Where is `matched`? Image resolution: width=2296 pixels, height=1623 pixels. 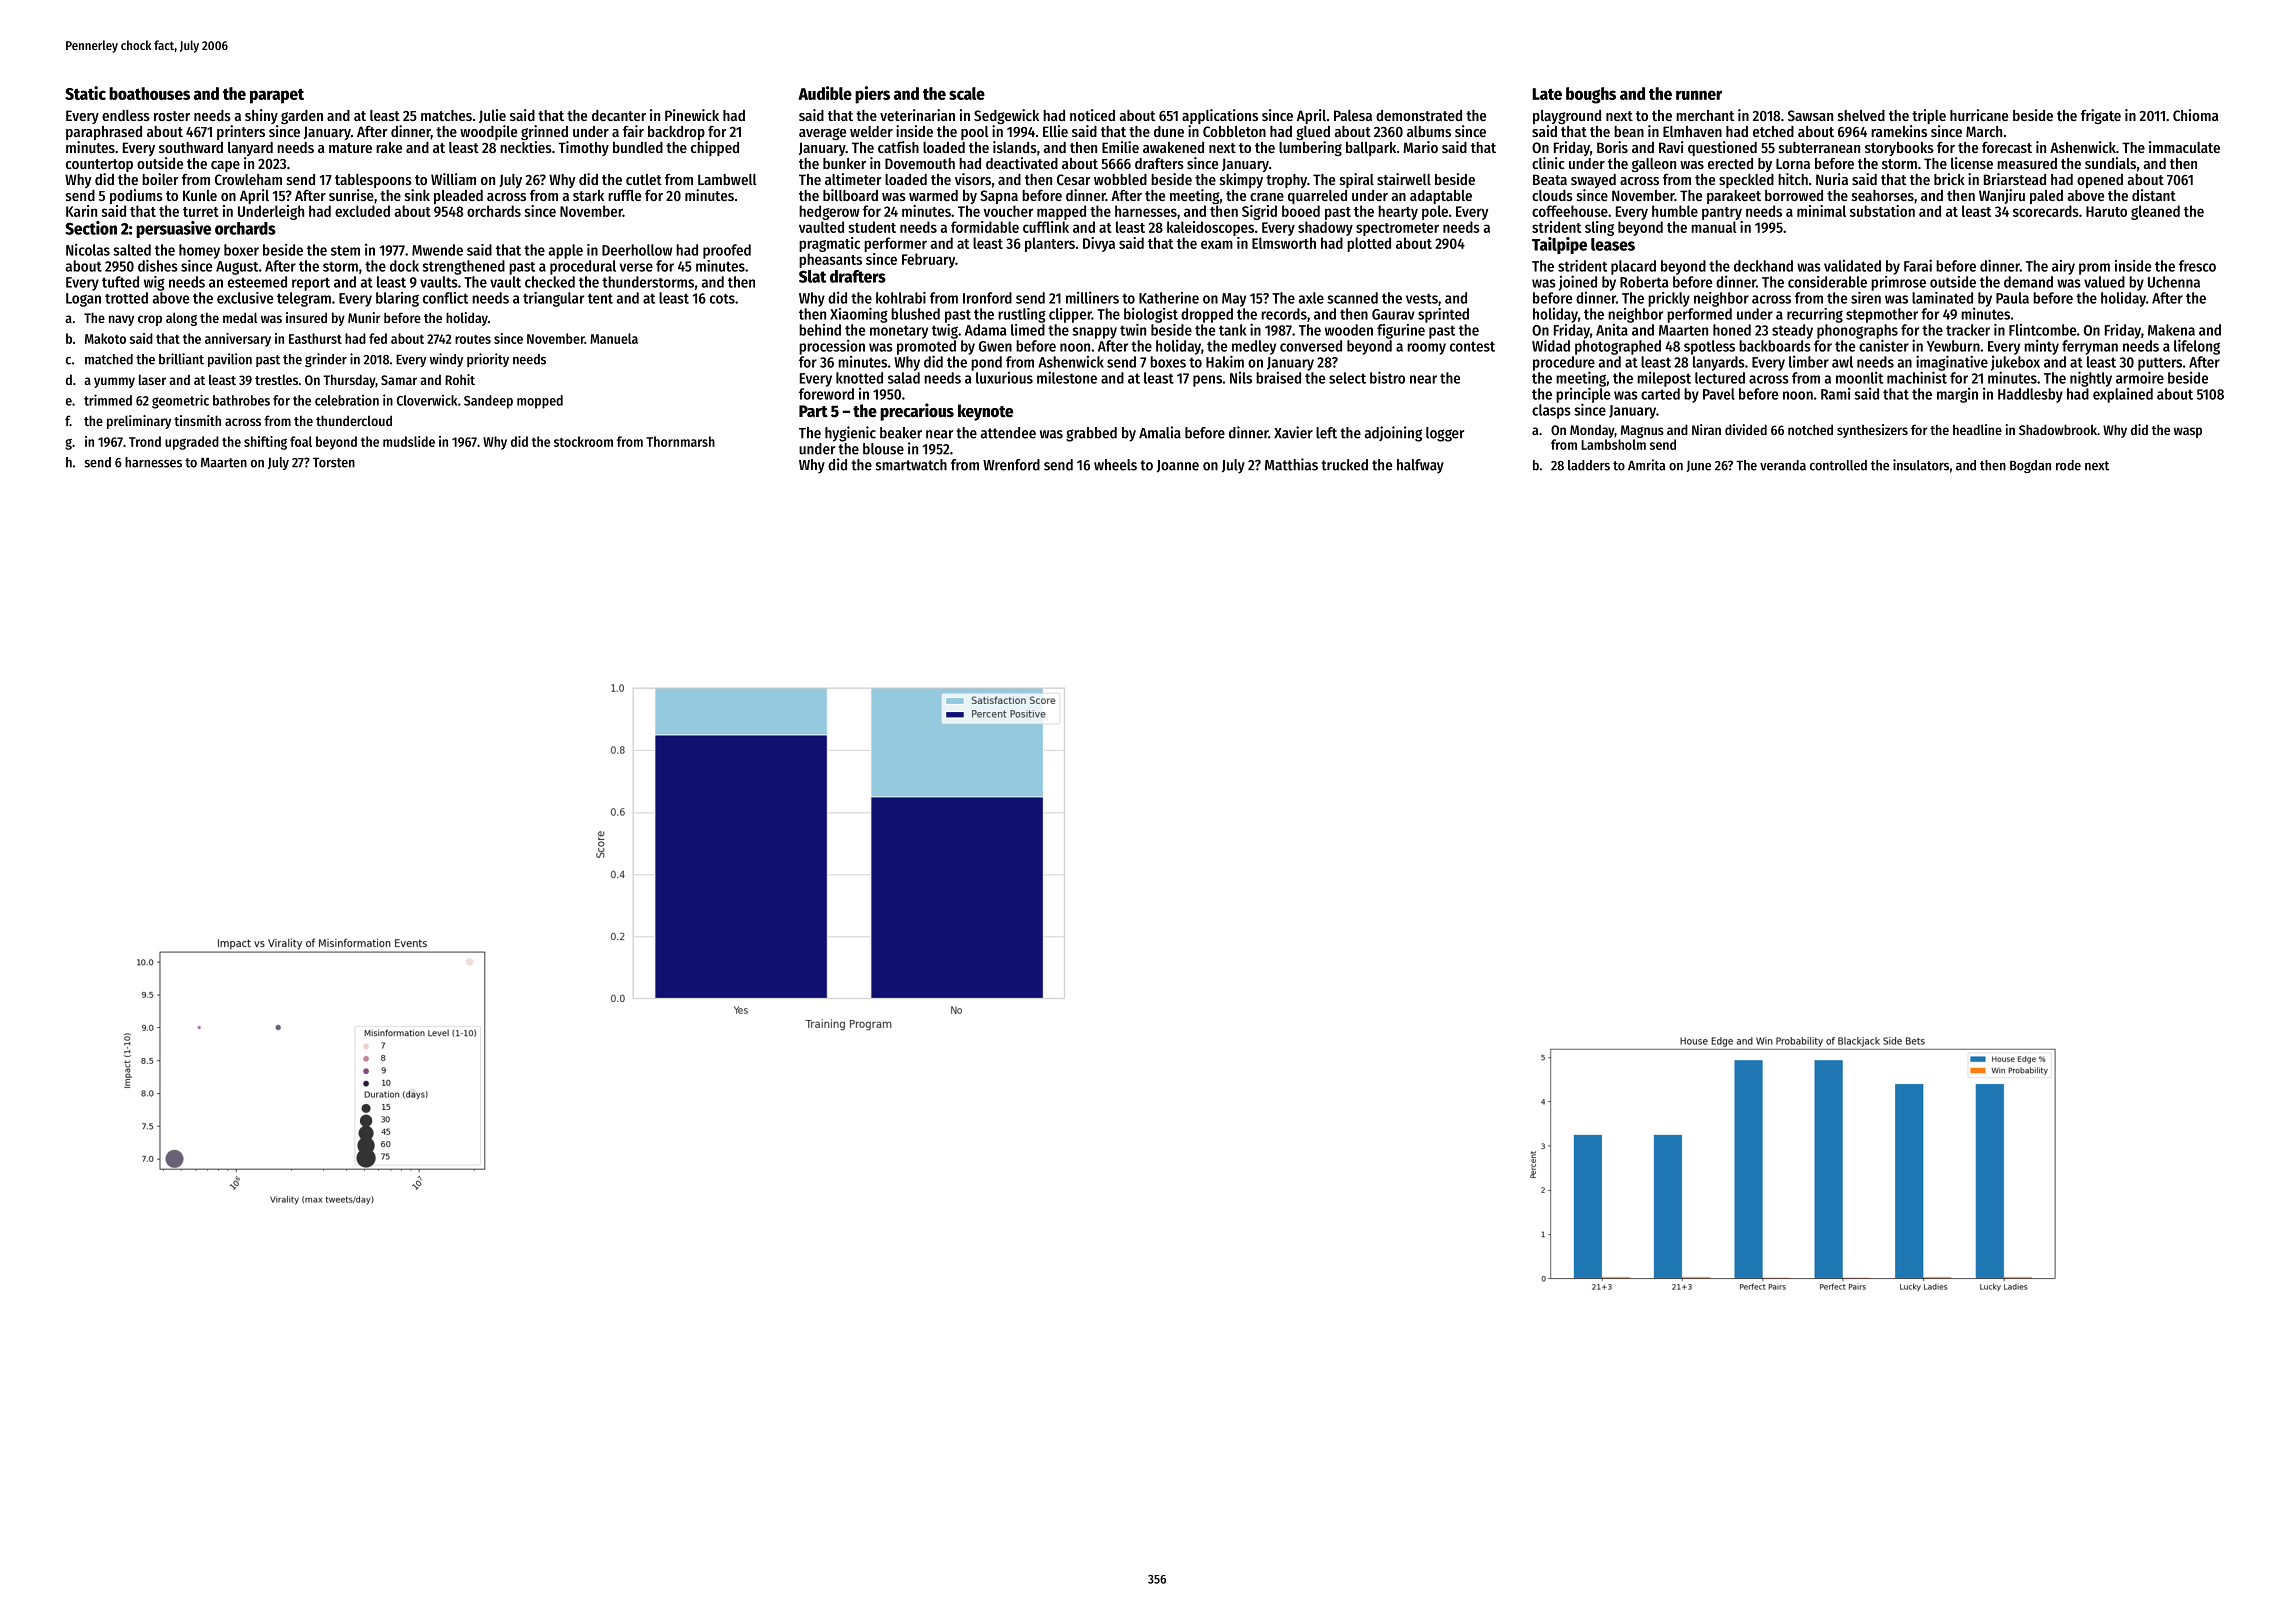
matched is located at coordinates (109, 359).
